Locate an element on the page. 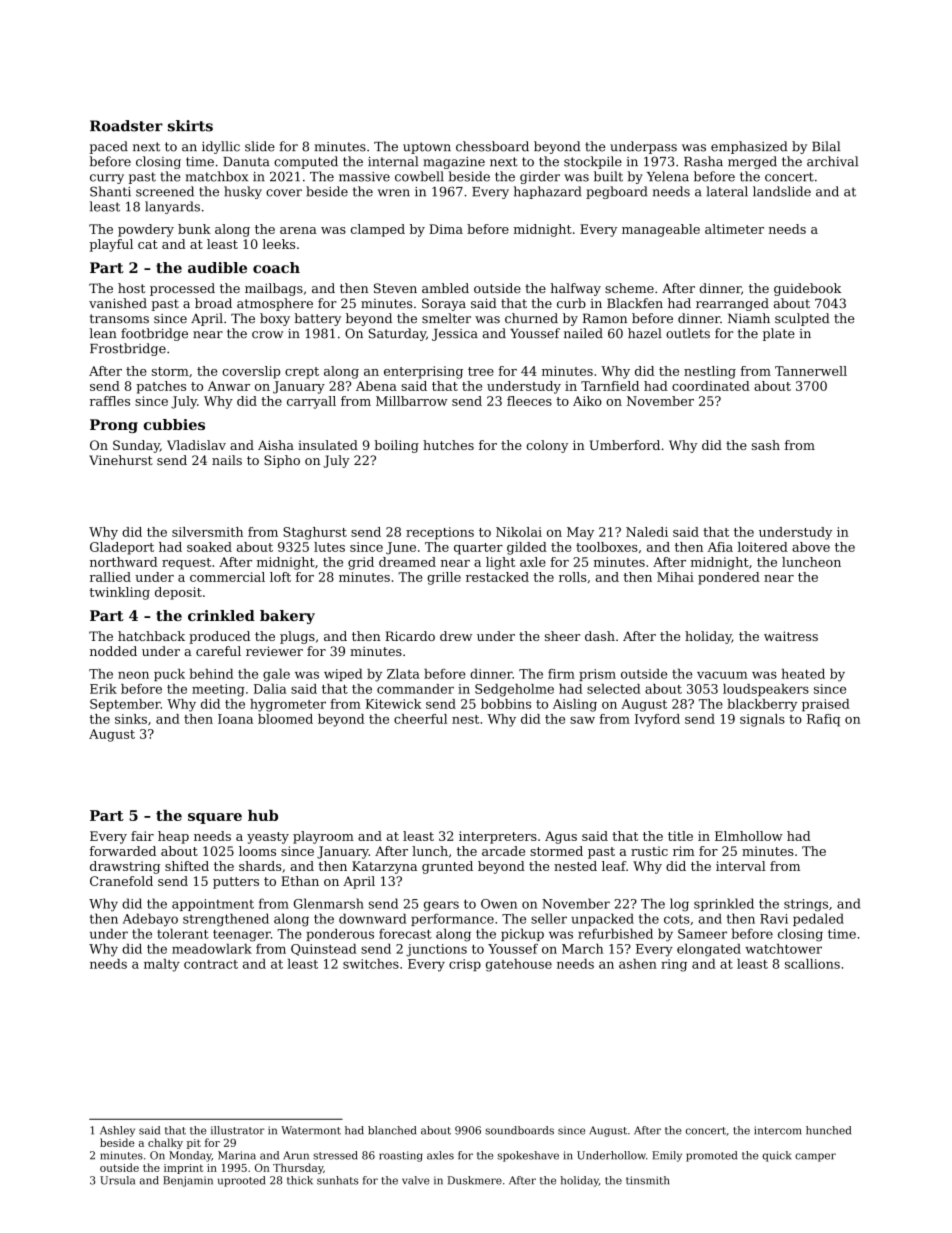 This document has width=952, height=1233. magazine is located at coordinates (454, 163).
